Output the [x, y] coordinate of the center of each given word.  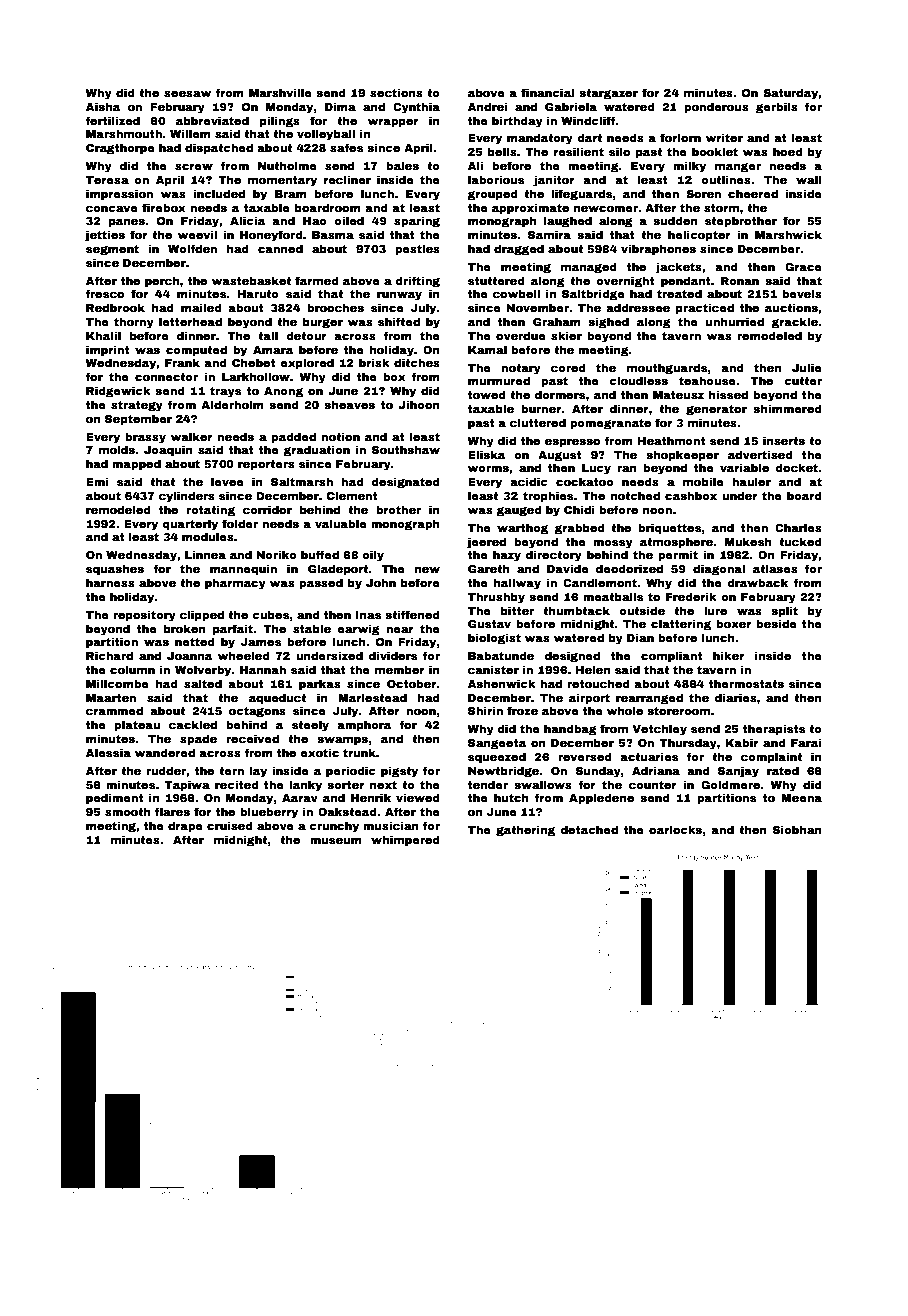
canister [493, 669]
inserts [784, 440]
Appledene [601, 799]
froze [522, 710]
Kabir [742, 742]
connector [166, 377]
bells [502, 151]
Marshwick [788, 234]
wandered [165, 752]
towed [487, 394]
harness [110, 582]
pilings [280, 122]
